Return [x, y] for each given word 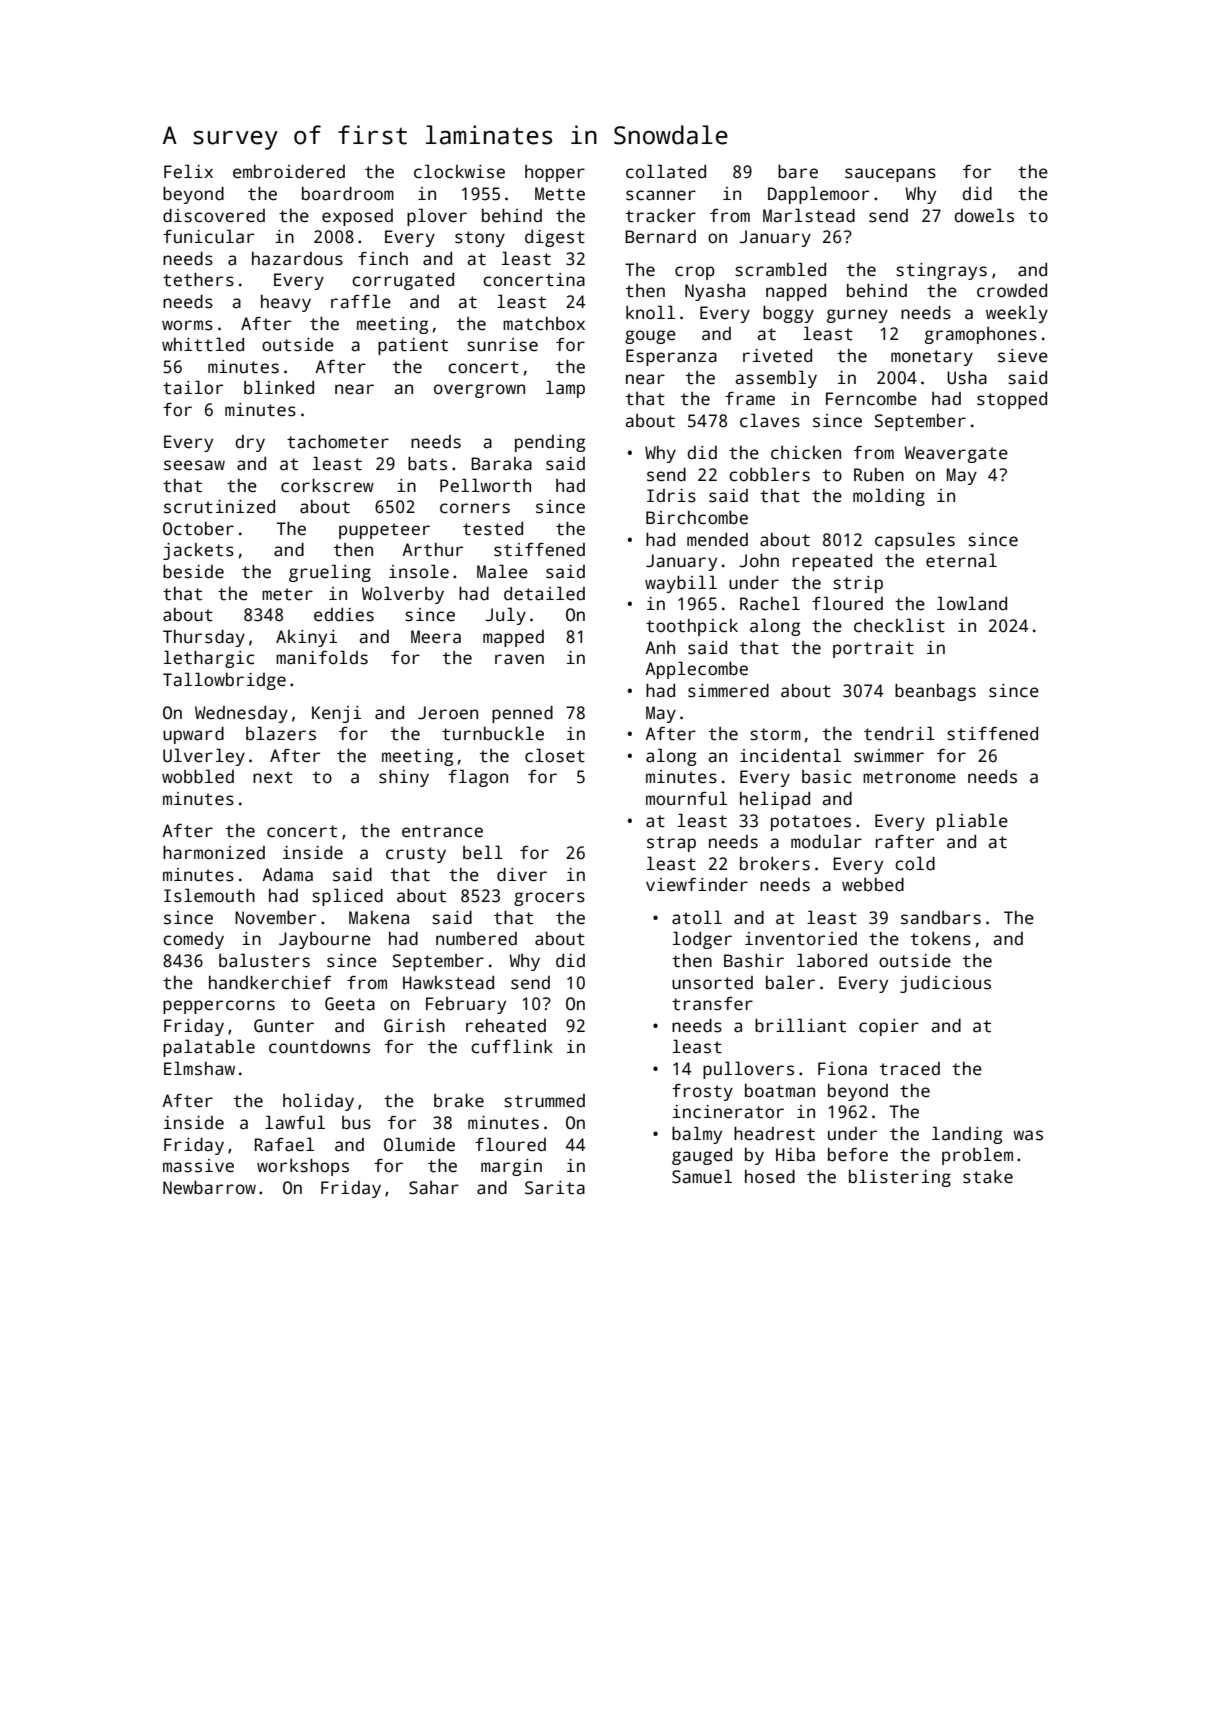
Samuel [702, 1176]
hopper [555, 173]
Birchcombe [697, 517]
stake [988, 1177]
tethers [198, 279]
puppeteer [384, 531]
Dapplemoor [818, 195]
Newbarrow [209, 1187]
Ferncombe [871, 399]
